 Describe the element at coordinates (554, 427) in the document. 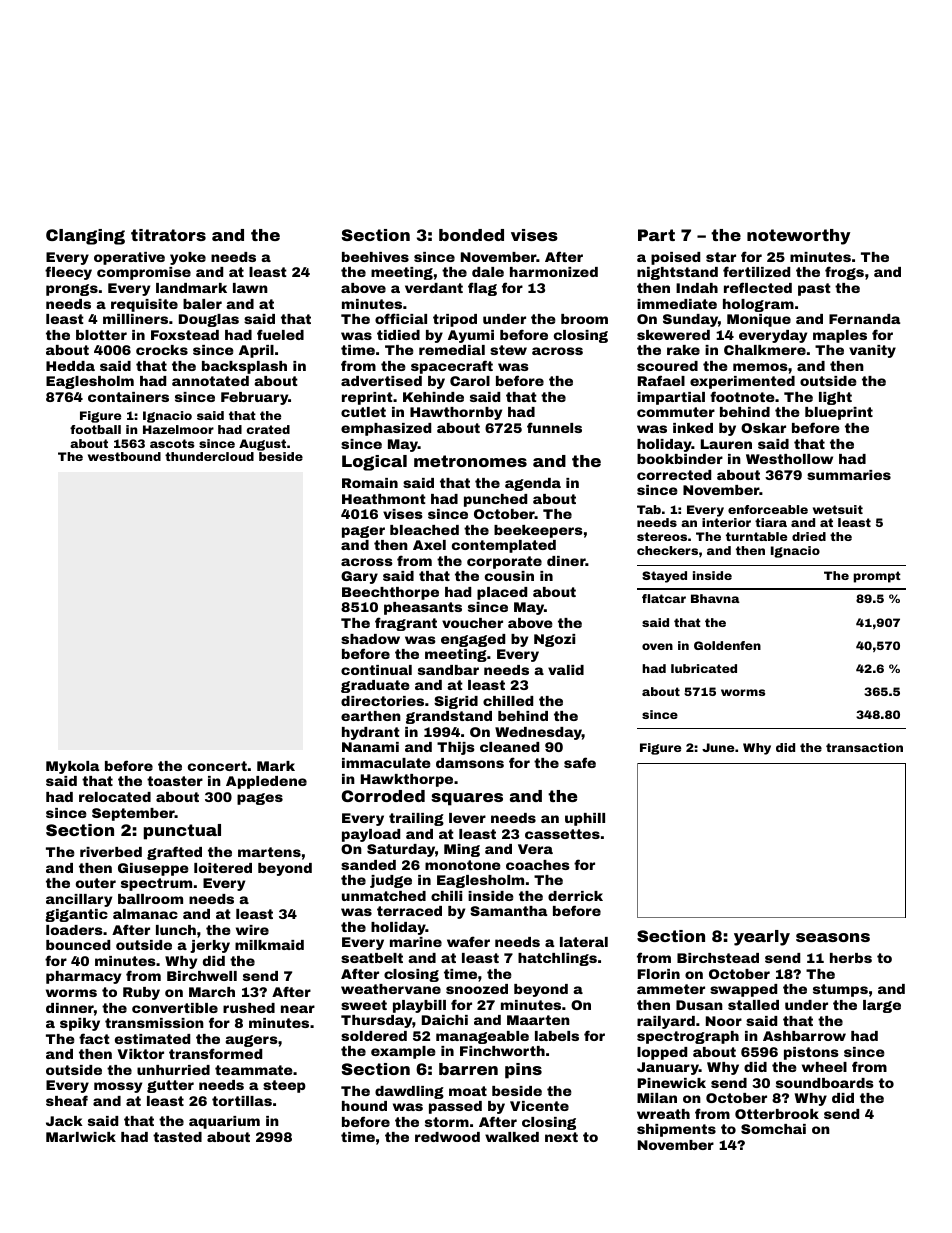

I see `funnels` at that location.
